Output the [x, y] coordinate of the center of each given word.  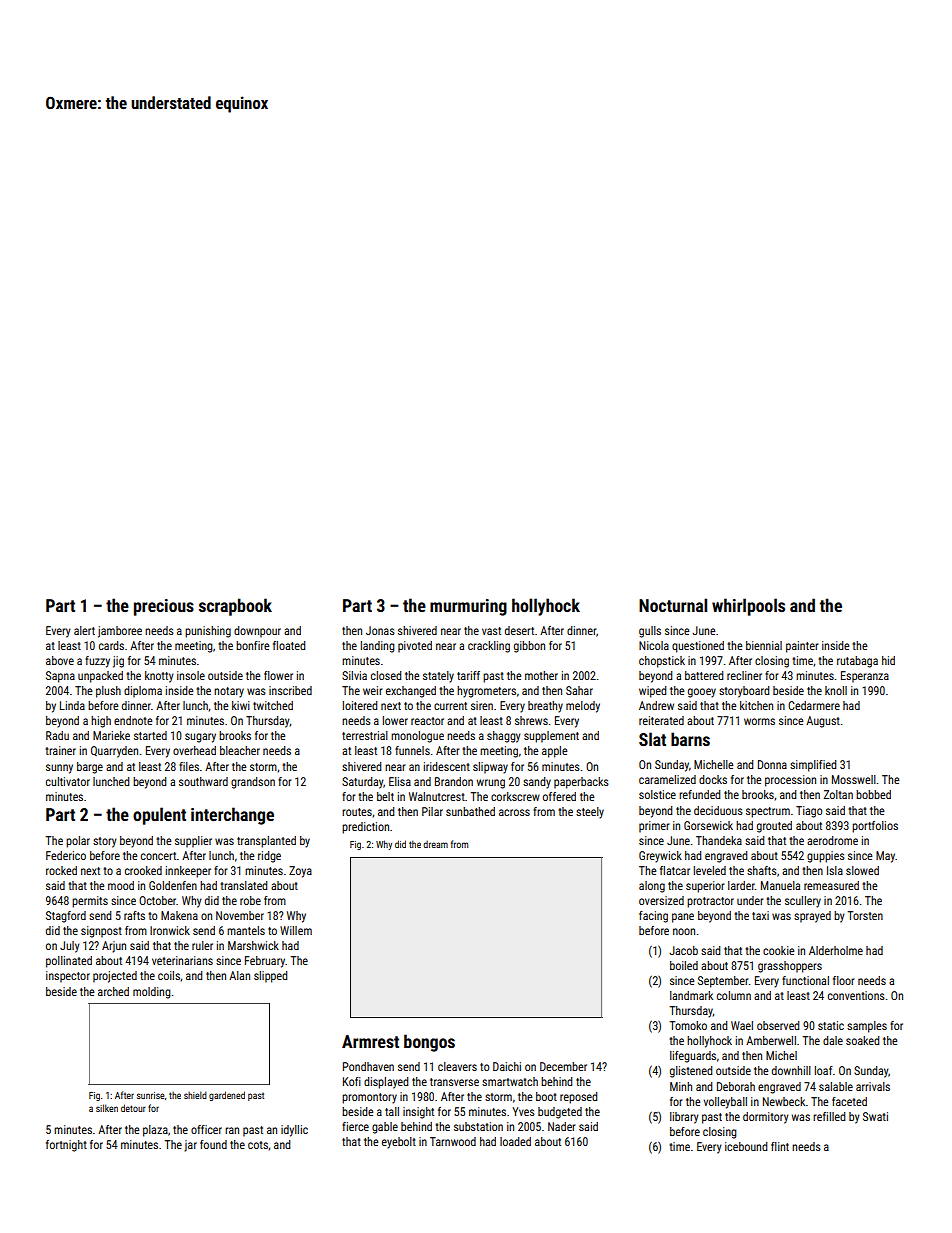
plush [108, 692]
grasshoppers [790, 967]
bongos [429, 1043]
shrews [531, 720]
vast [491, 631]
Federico [66, 855]
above [60, 660]
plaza [155, 1131]
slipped [270, 977]
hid [888, 660]
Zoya [300, 872]
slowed [862, 870]
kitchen [756, 705]
